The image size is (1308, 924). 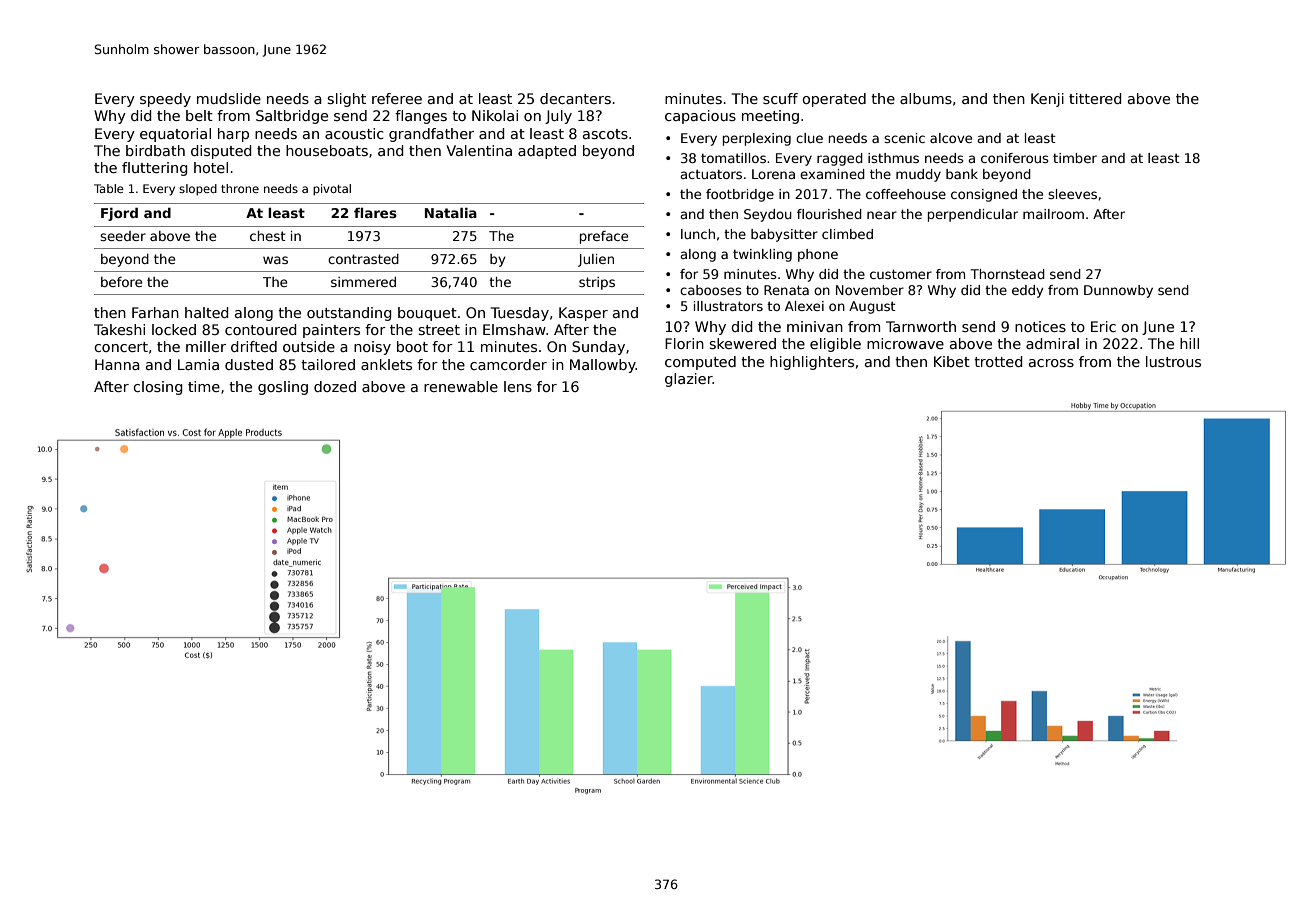 I want to click on slight, so click(x=346, y=100).
